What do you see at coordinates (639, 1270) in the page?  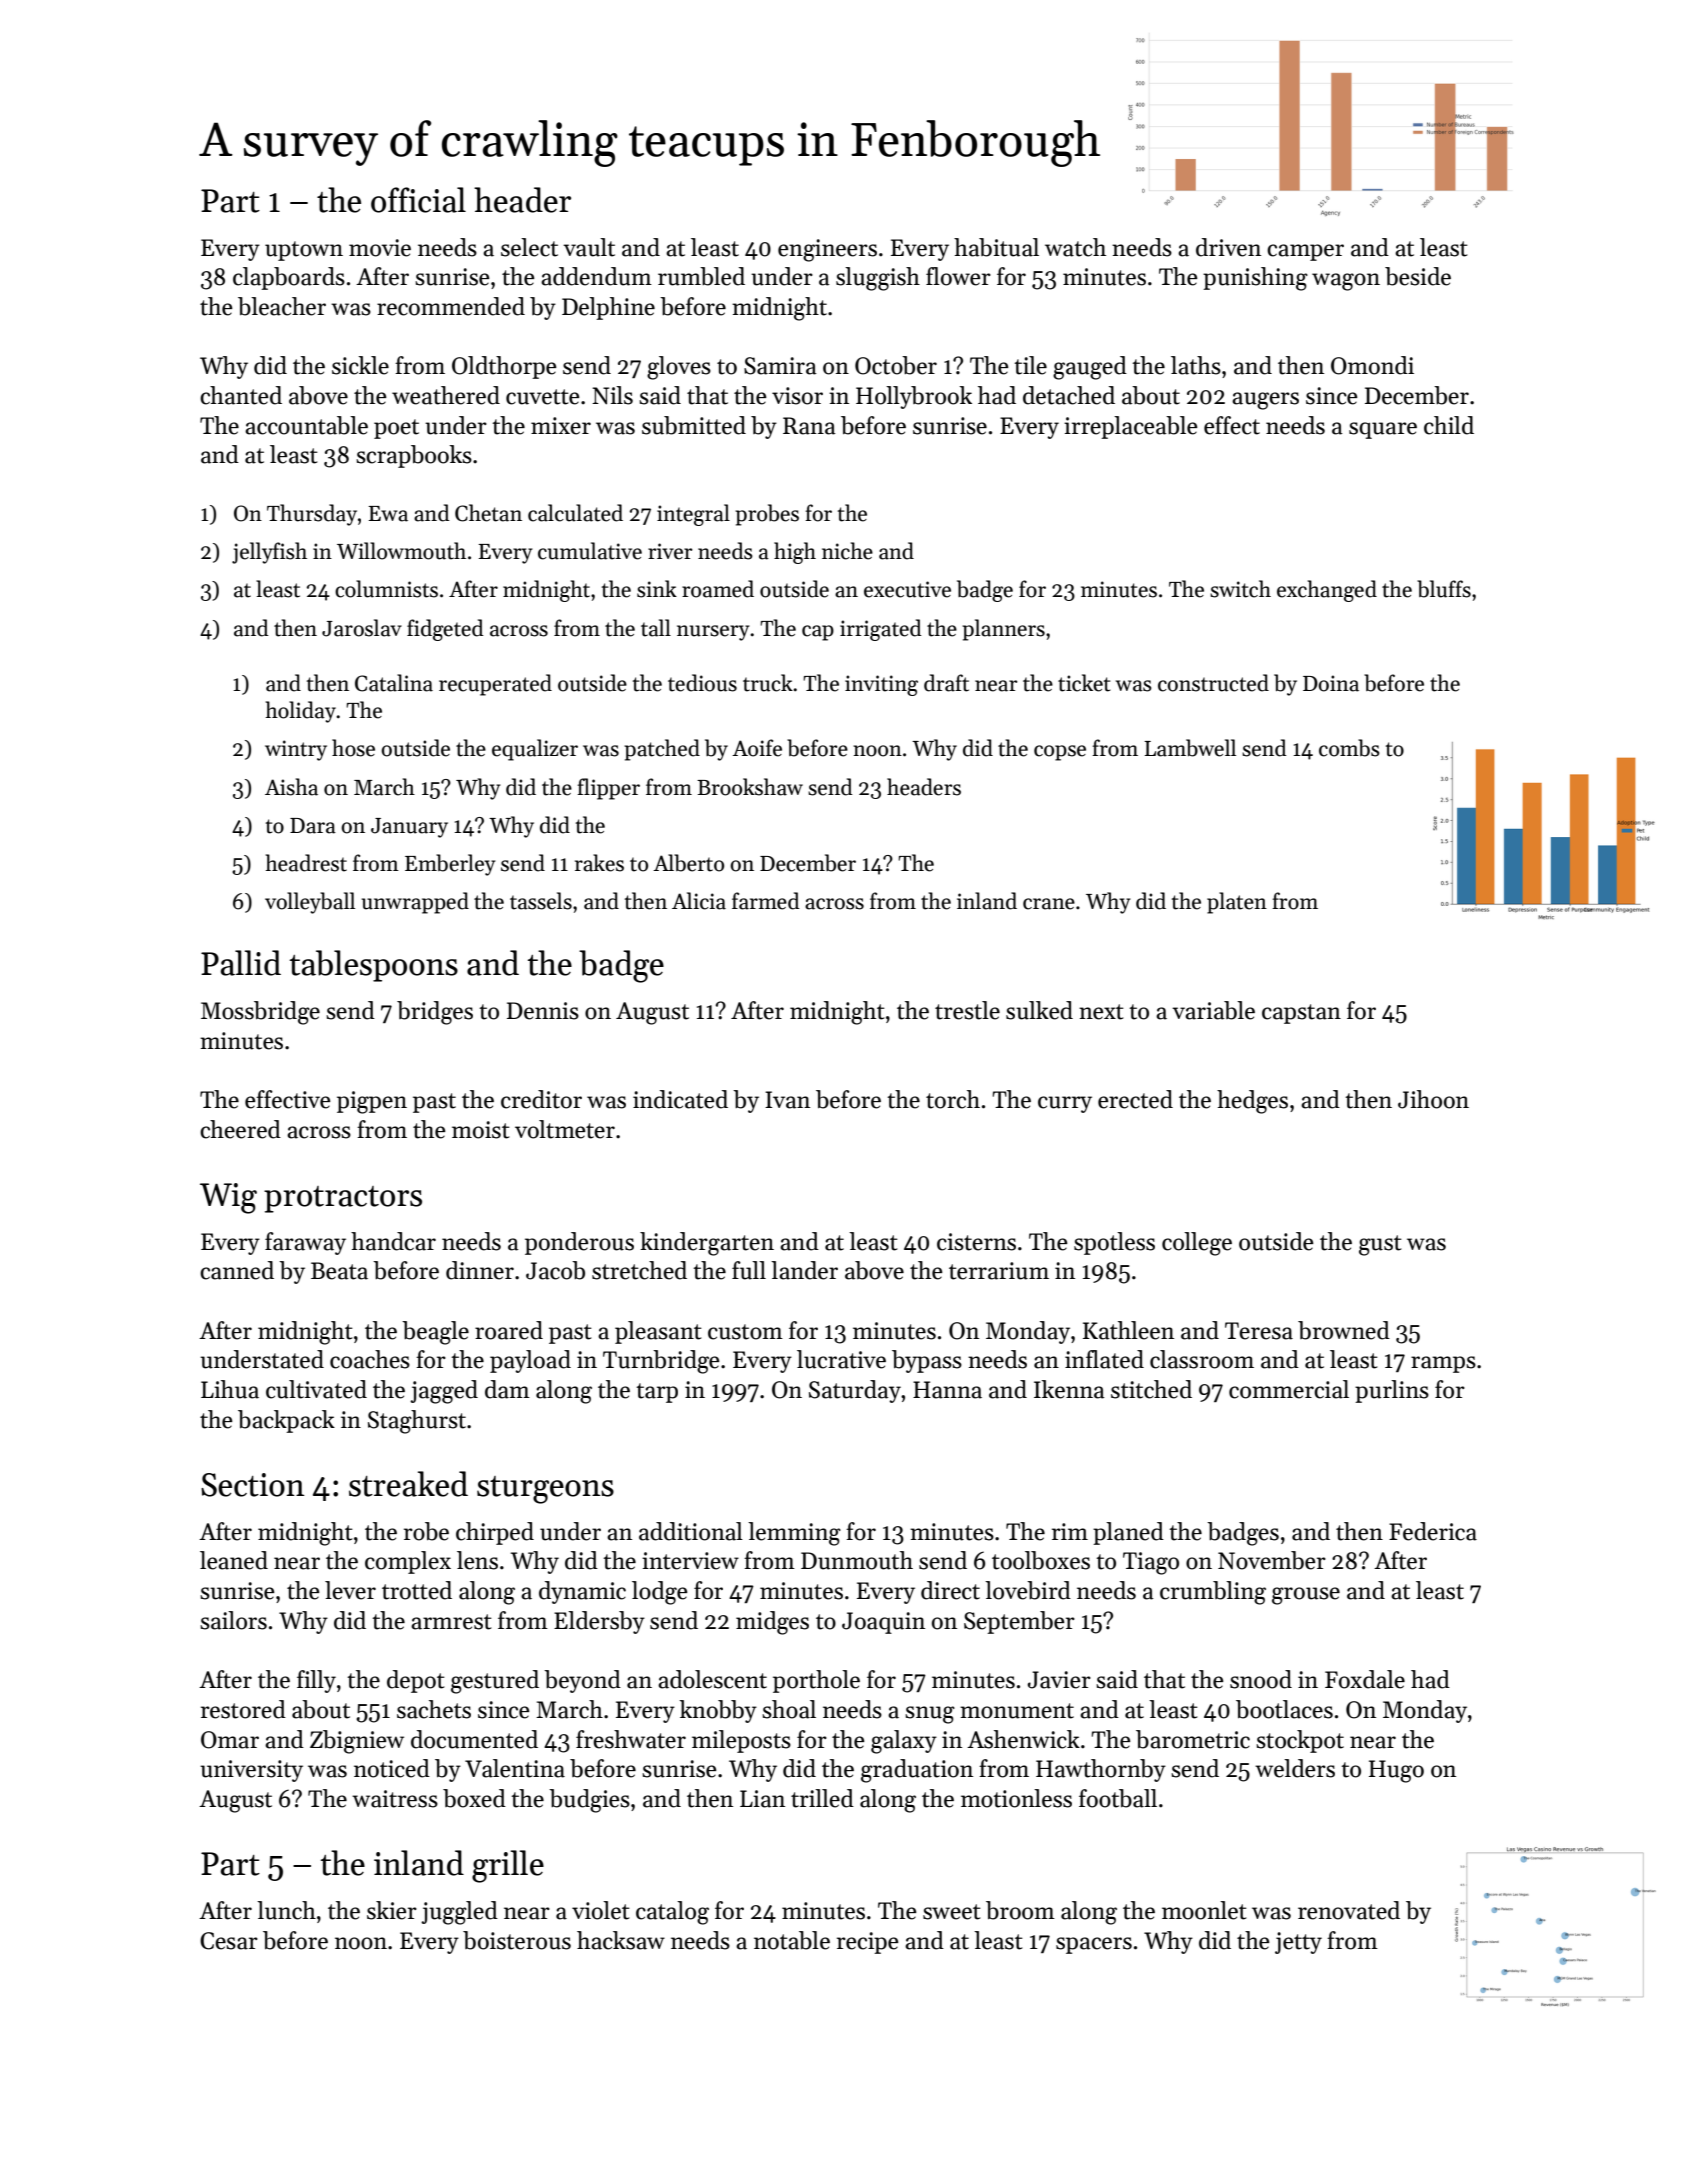 I see `stretched` at bounding box center [639, 1270].
